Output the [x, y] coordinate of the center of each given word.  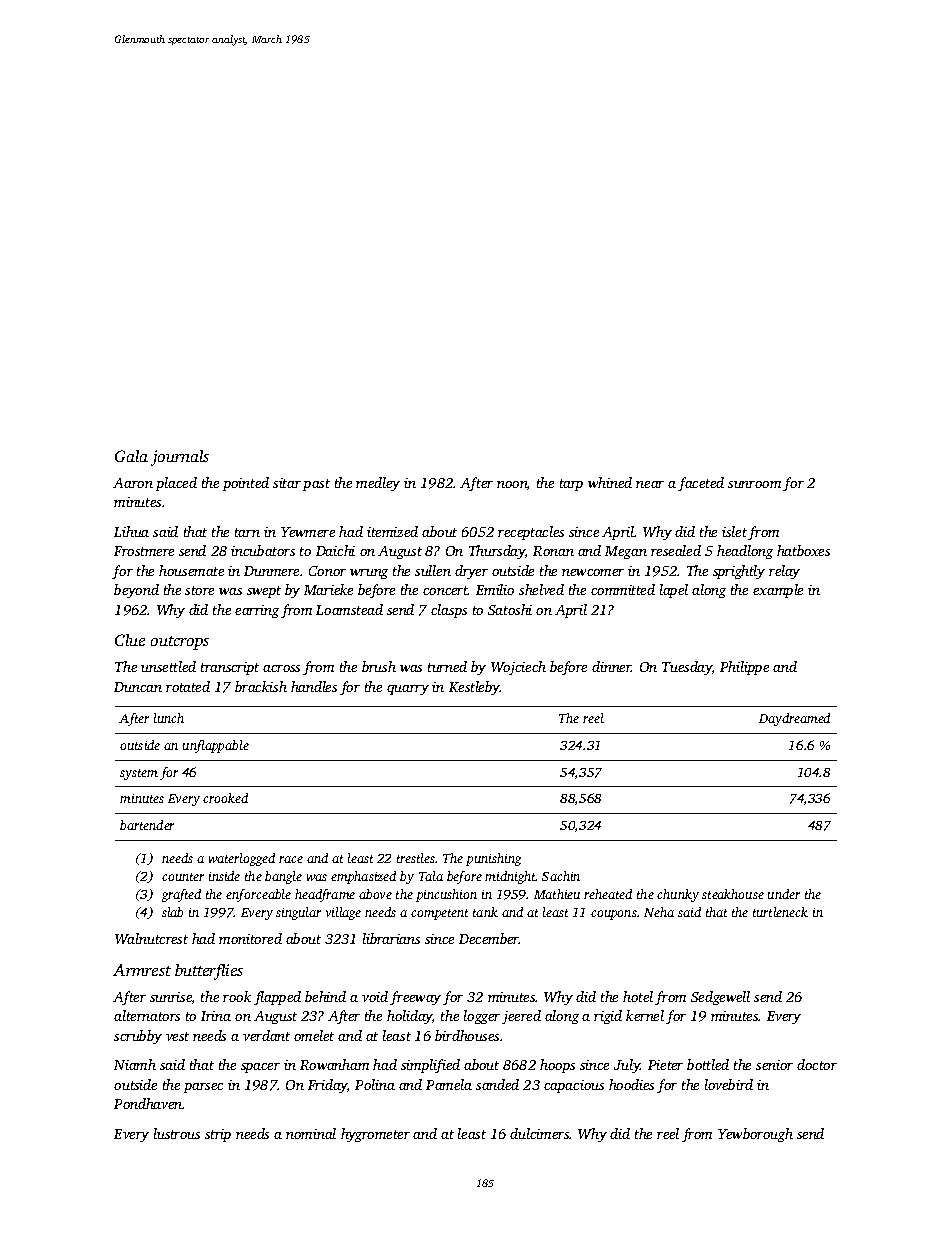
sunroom [754, 484]
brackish [261, 686]
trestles [416, 858]
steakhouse [733, 894]
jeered [521, 1017]
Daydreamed [794, 719]
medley [378, 484]
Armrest [142, 970]
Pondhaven [148, 1103]
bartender [147, 825]
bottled [708, 1064]
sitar [287, 483]
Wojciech [518, 668]
